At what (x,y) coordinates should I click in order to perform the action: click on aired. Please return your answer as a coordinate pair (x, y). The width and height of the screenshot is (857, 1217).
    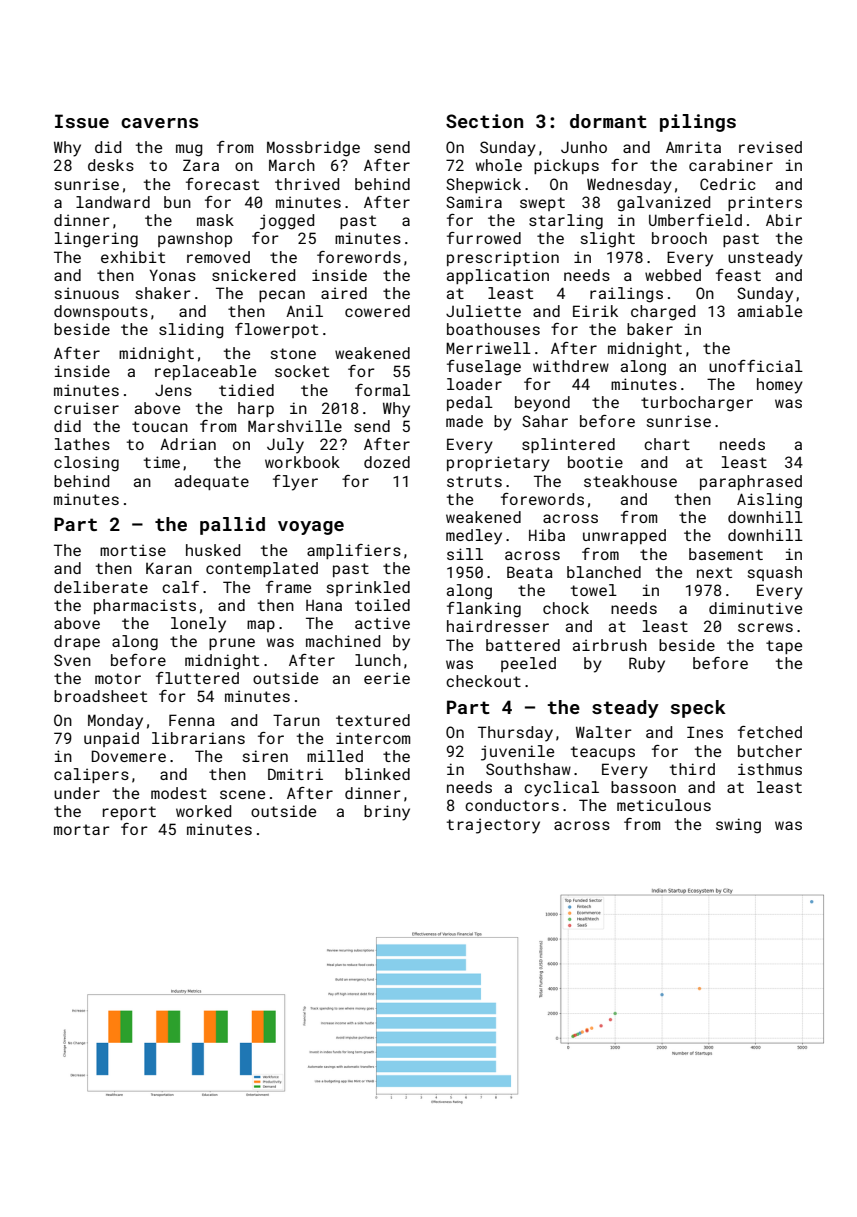
    Looking at the image, I should click on (344, 293).
